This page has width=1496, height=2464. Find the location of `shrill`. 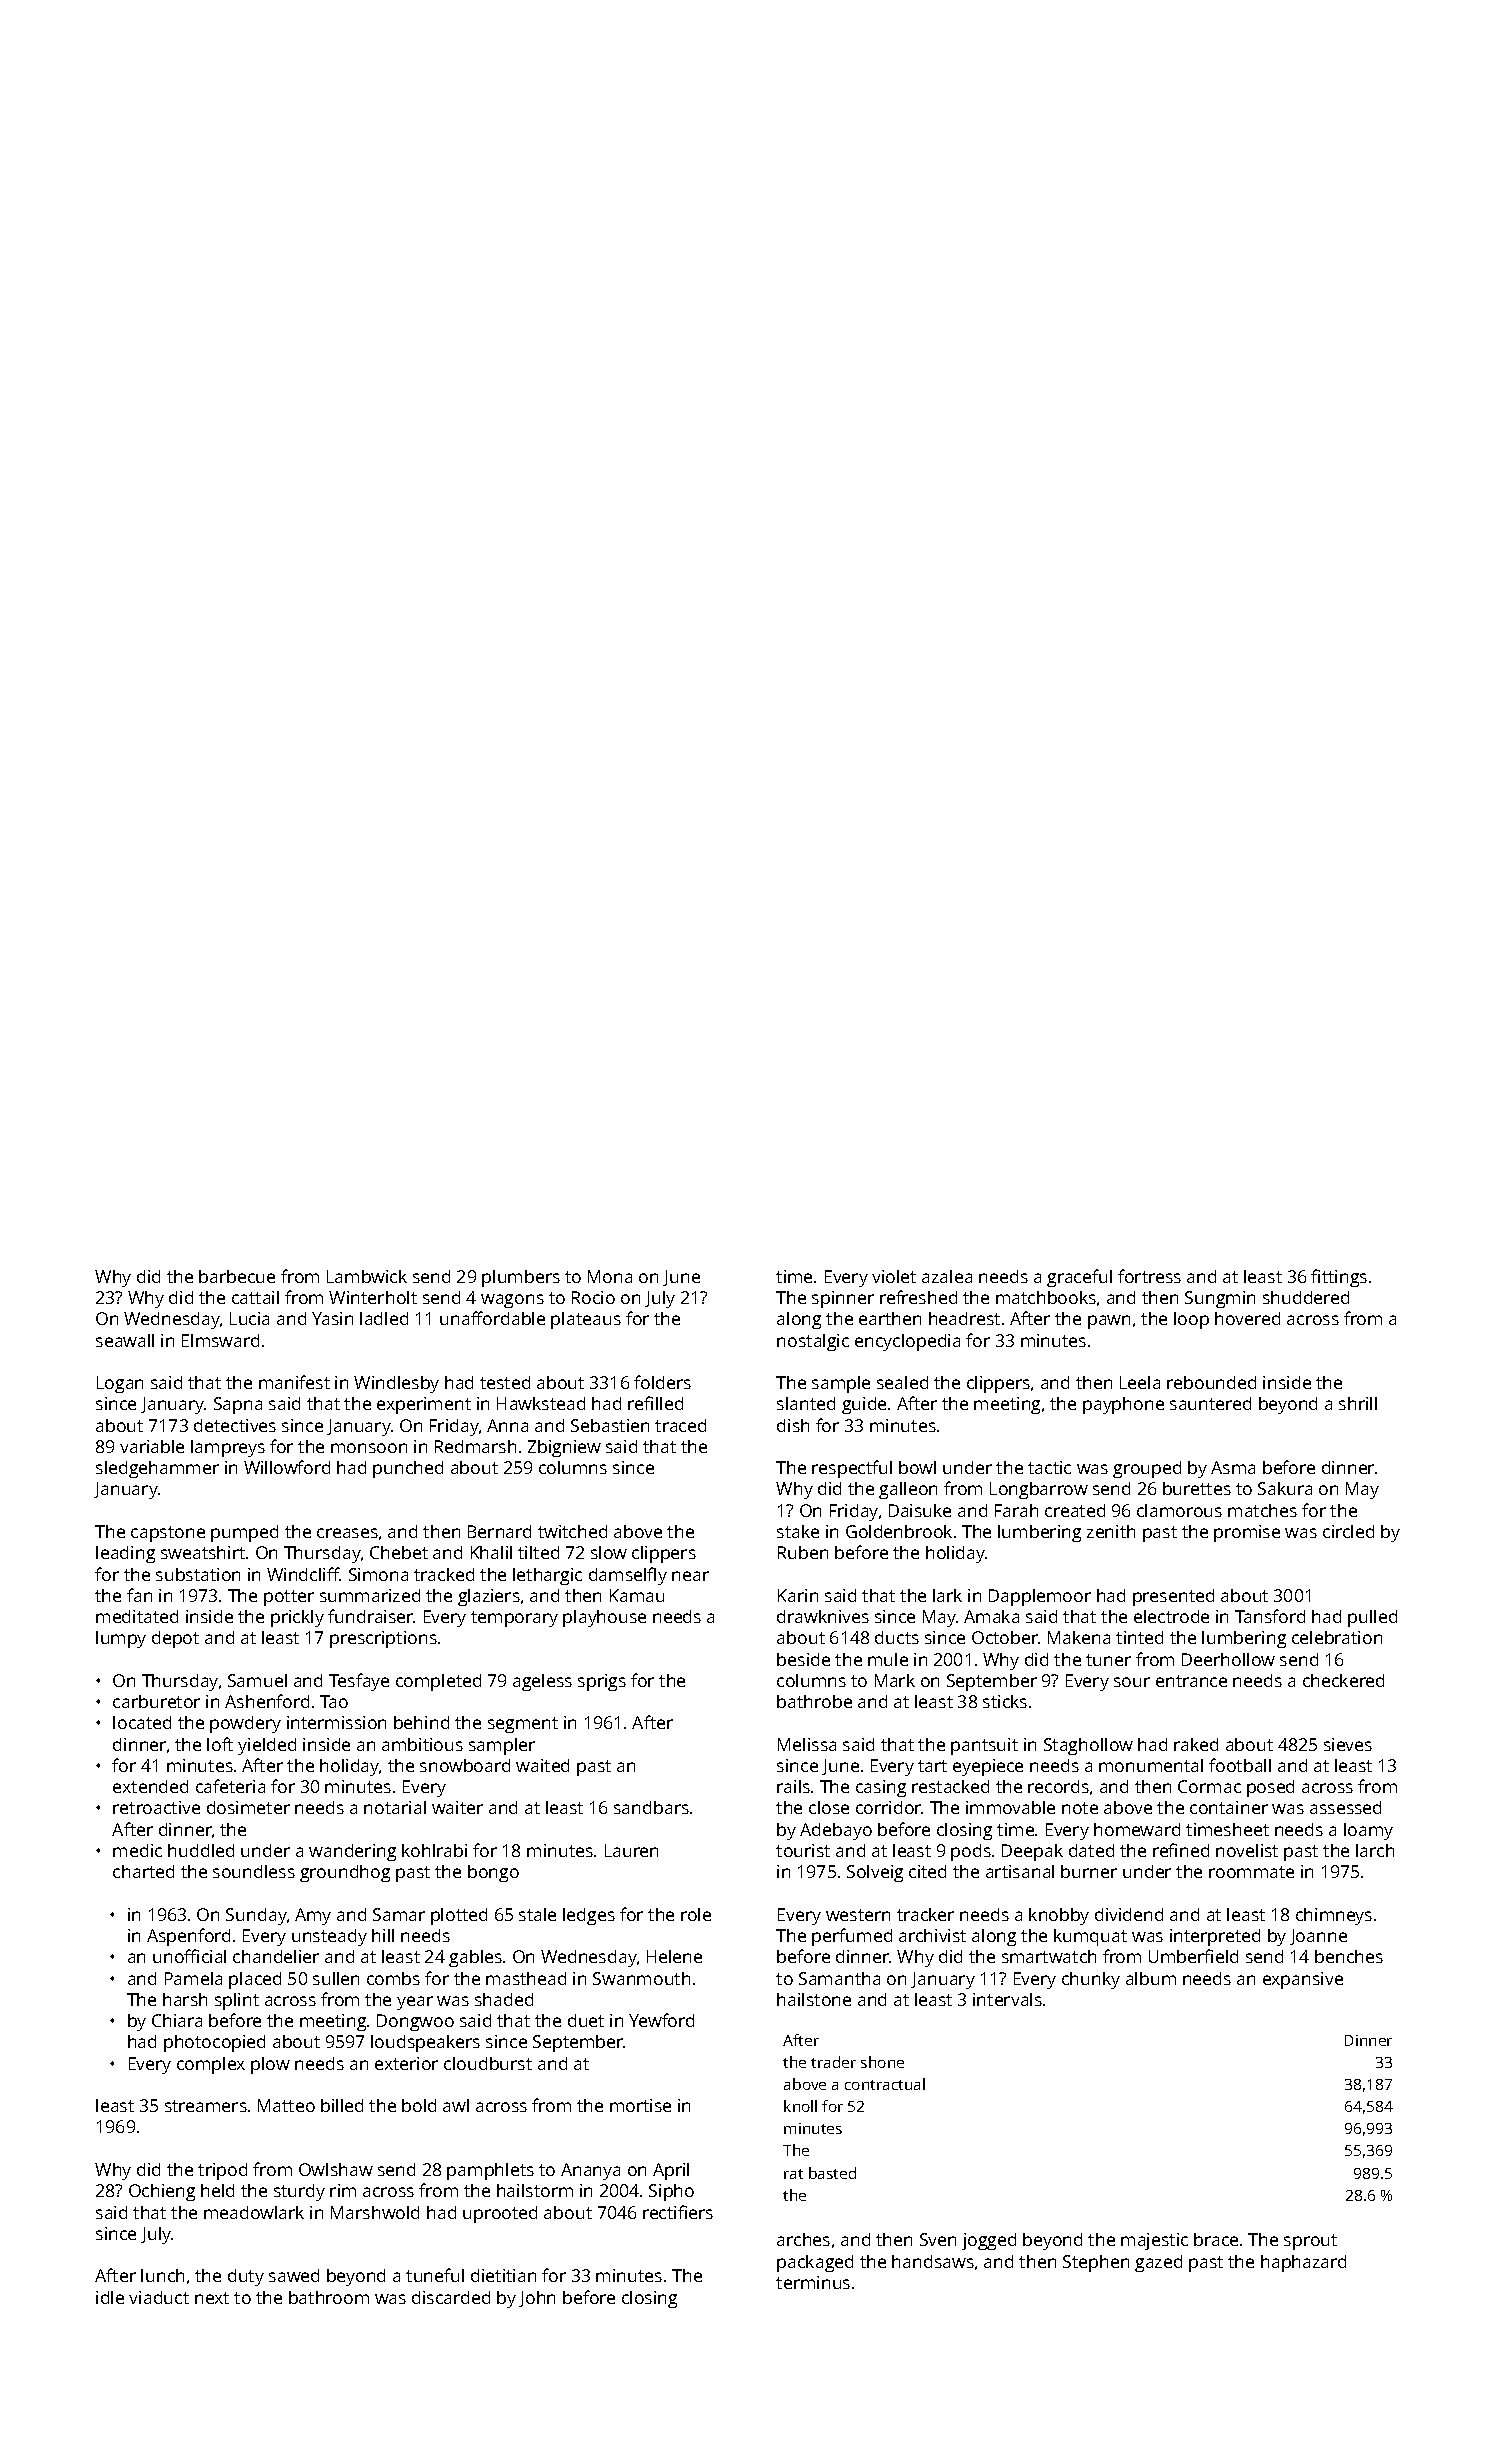

shrill is located at coordinates (1358, 1403).
